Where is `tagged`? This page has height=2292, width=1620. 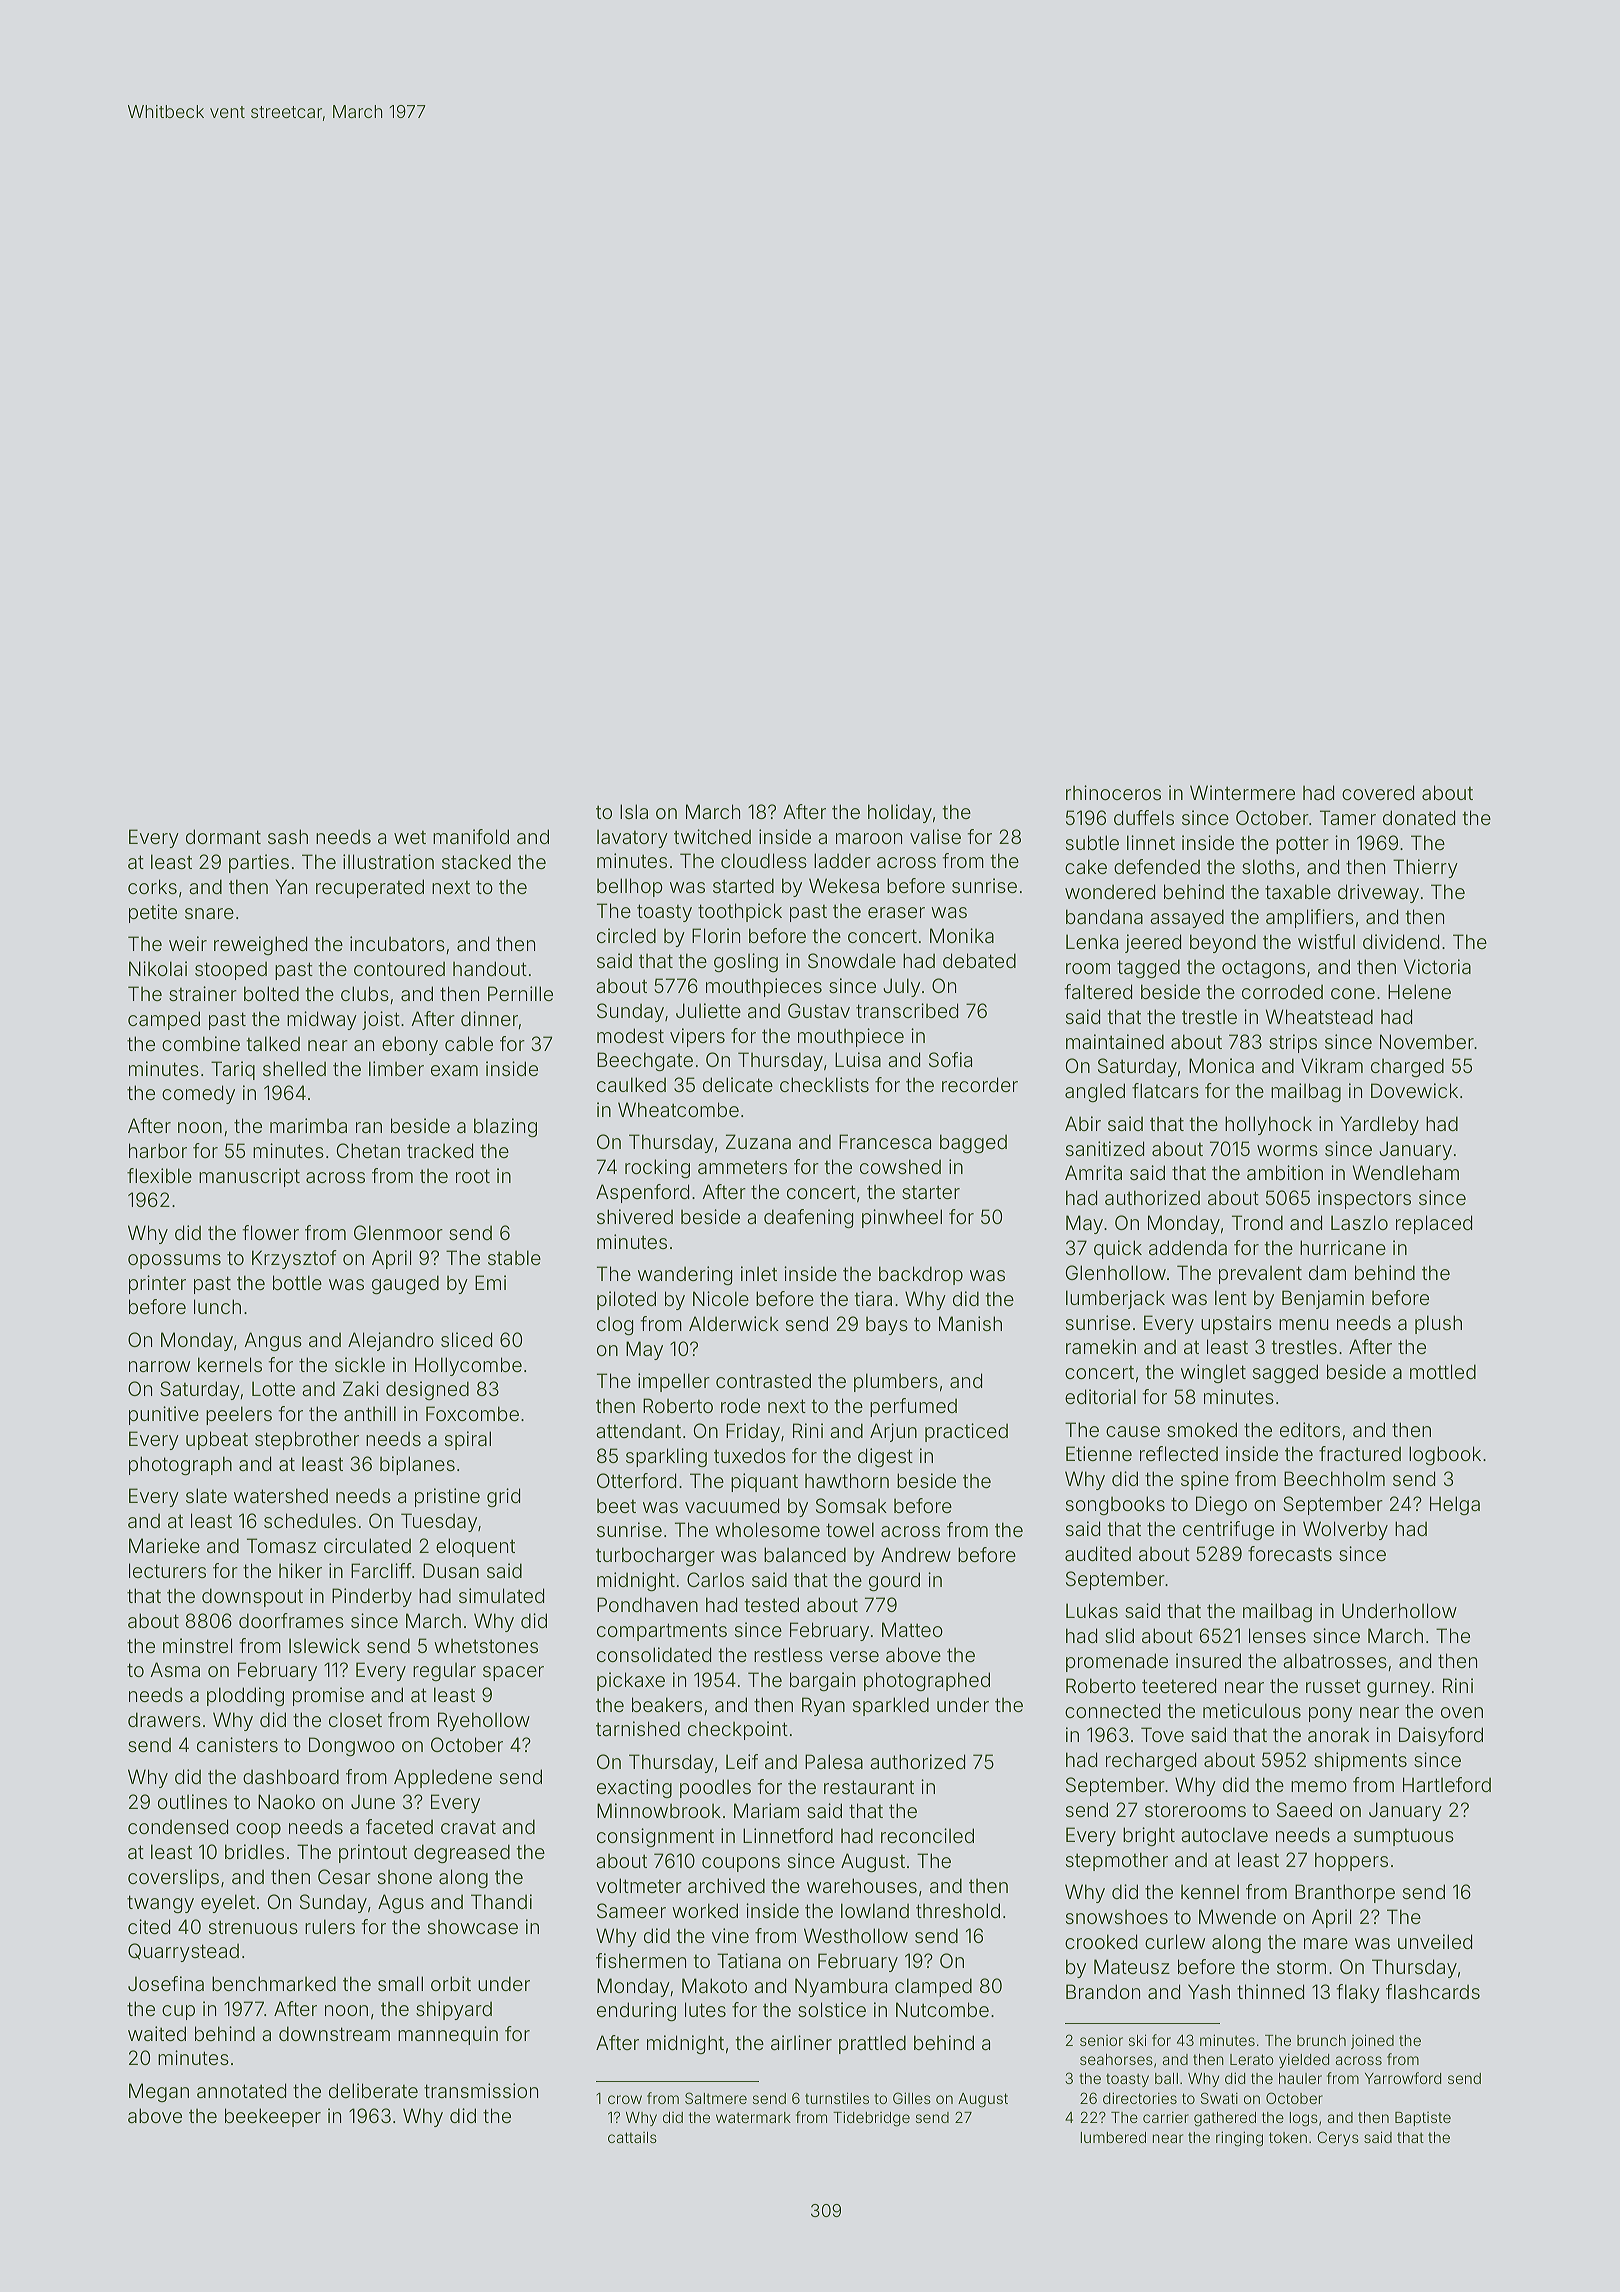 tagged is located at coordinates (1148, 968).
